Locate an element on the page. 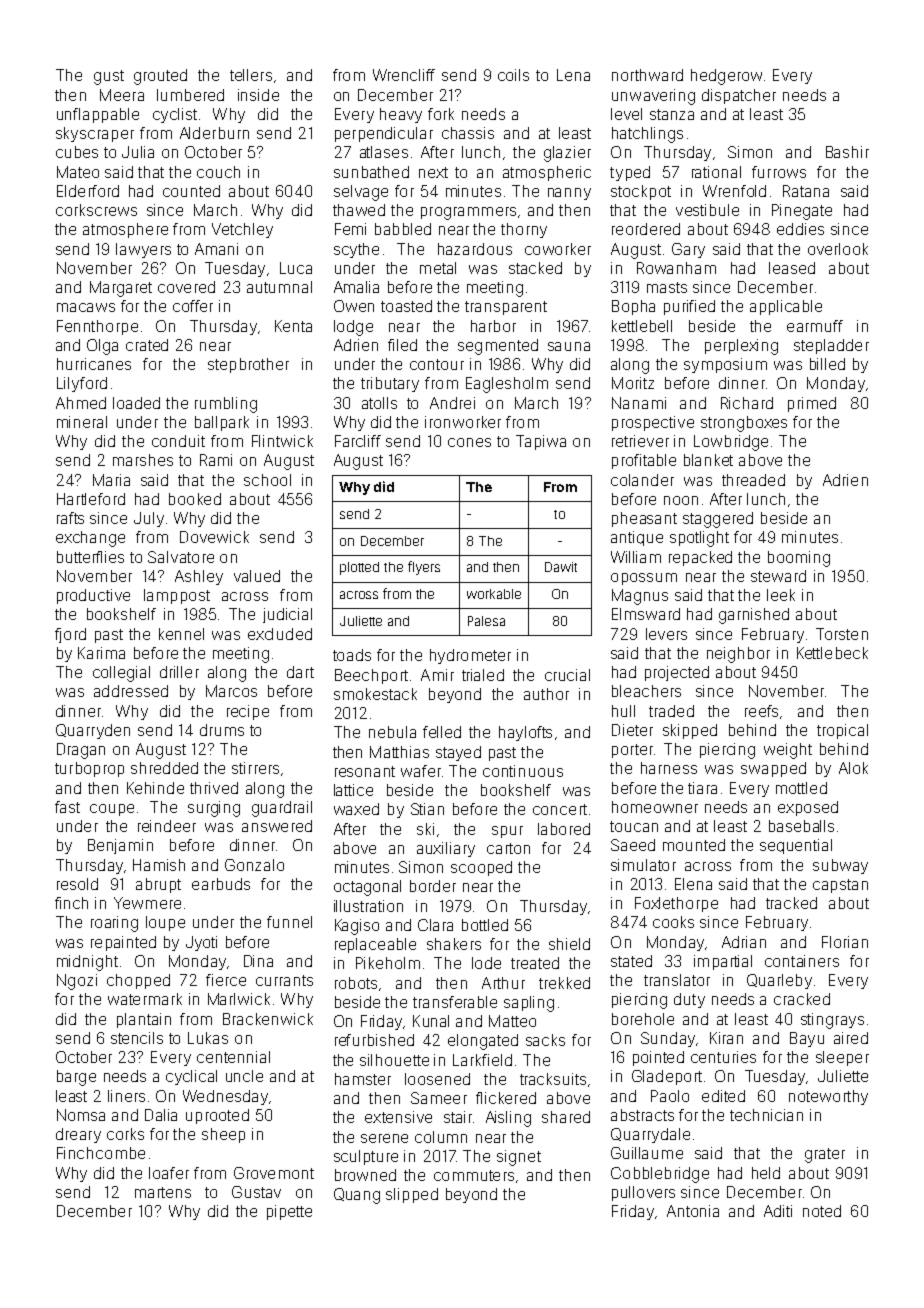  uncle is located at coordinates (244, 1076).
